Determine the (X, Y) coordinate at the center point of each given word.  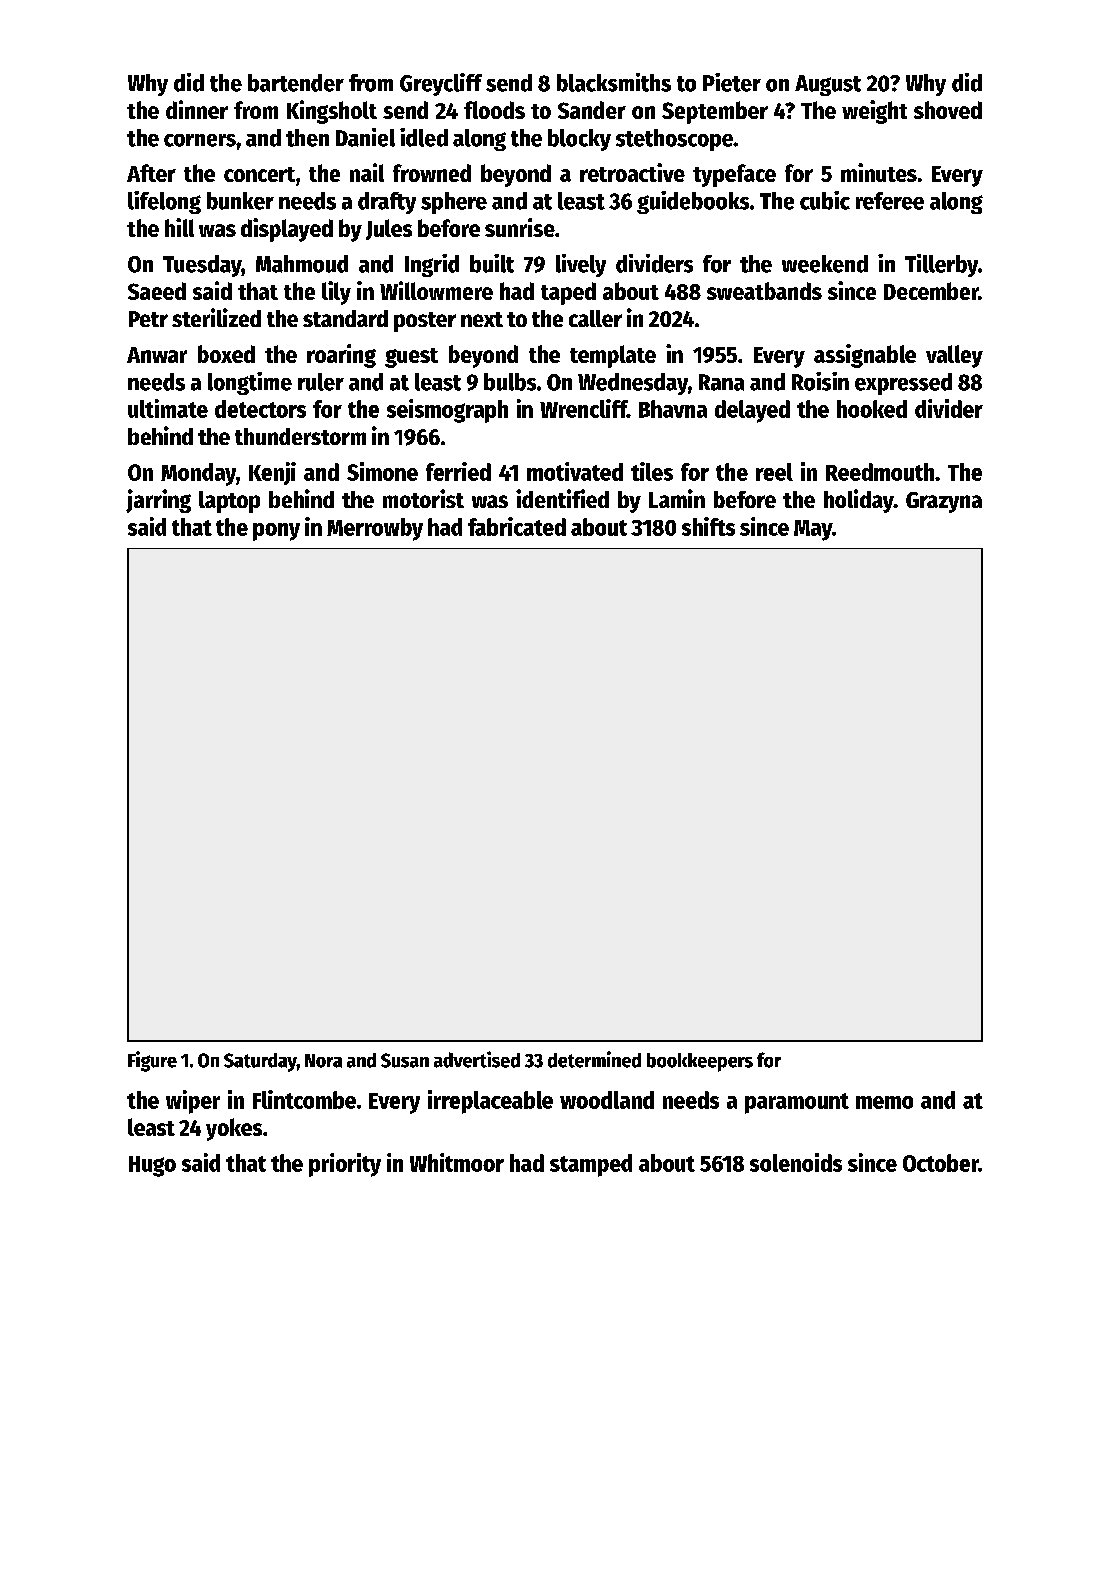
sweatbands (764, 291)
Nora (323, 1061)
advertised (477, 1059)
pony (276, 532)
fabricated (517, 526)
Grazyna (944, 502)
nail (367, 172)
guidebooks (693, 202)
